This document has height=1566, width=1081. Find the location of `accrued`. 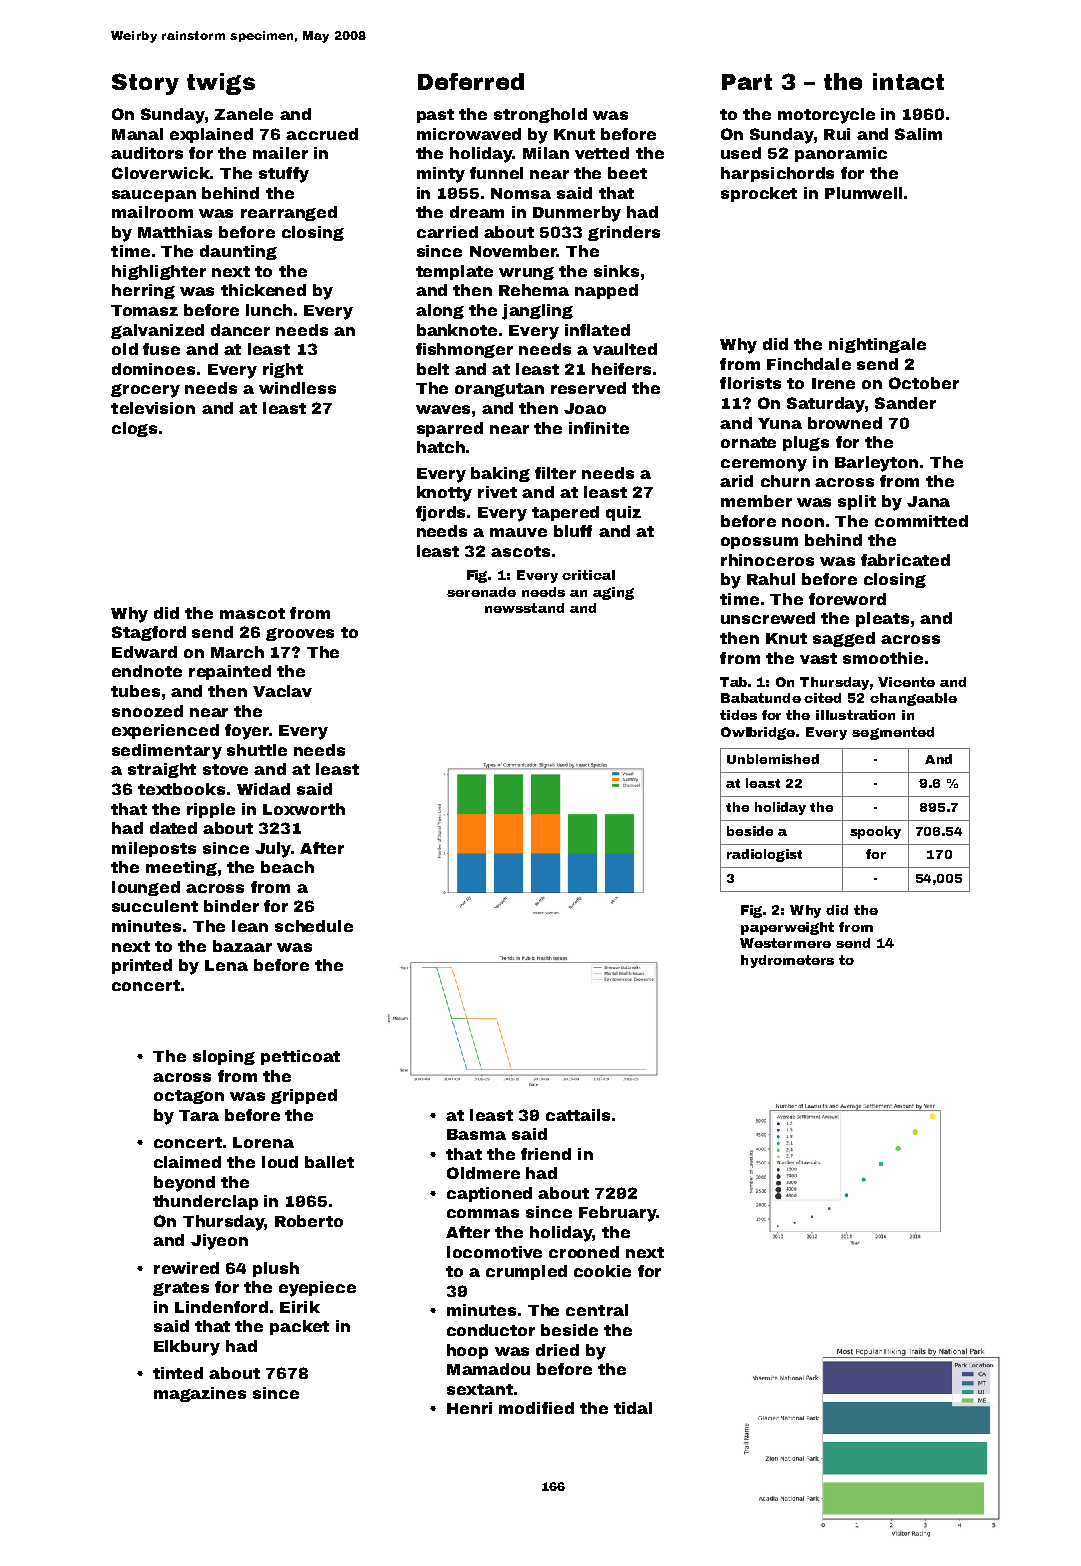

accrued is located at coordinates (322, 134).
